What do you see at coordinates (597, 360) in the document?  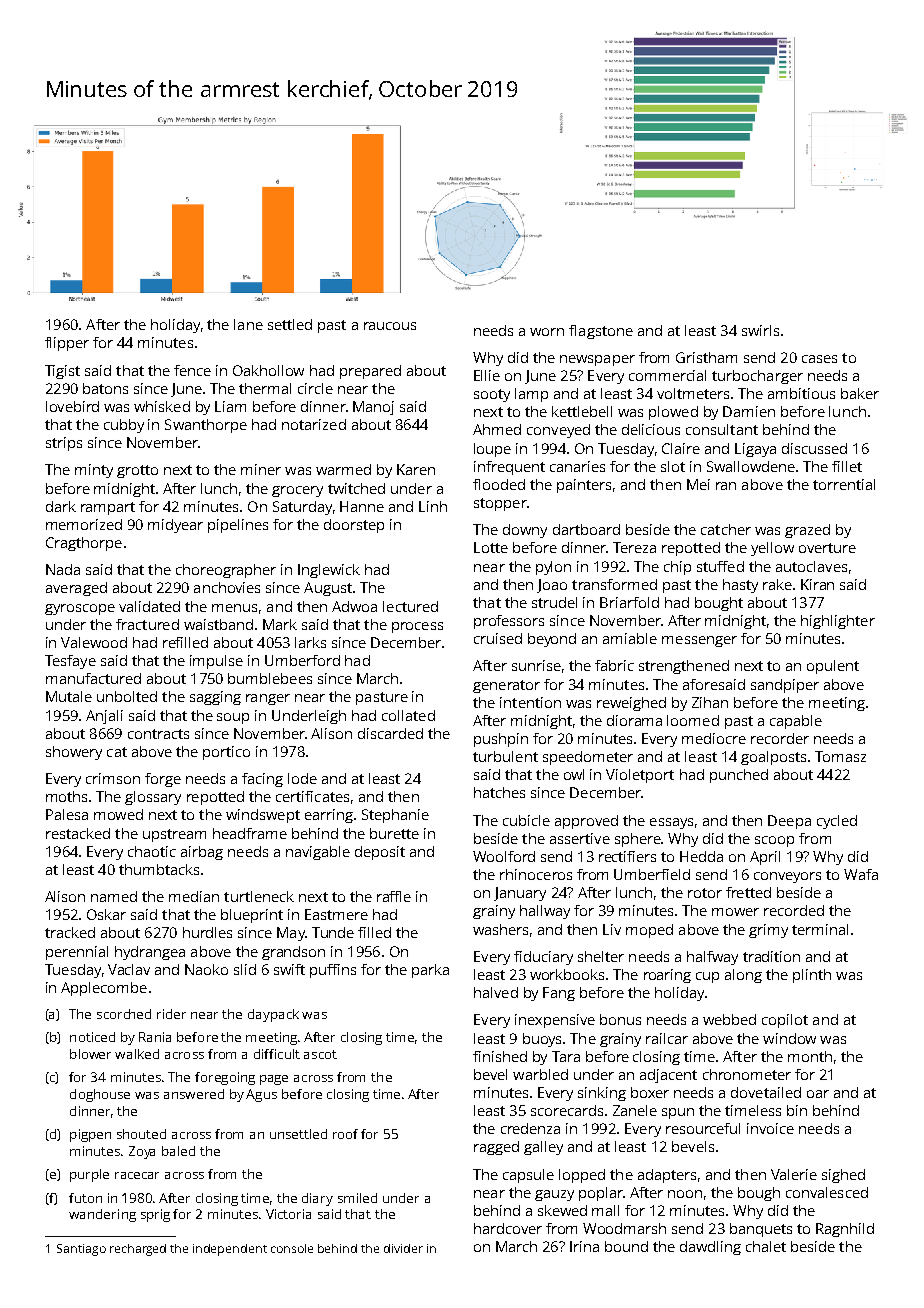 I see `newspaper` at bounding box center [597, 360].
